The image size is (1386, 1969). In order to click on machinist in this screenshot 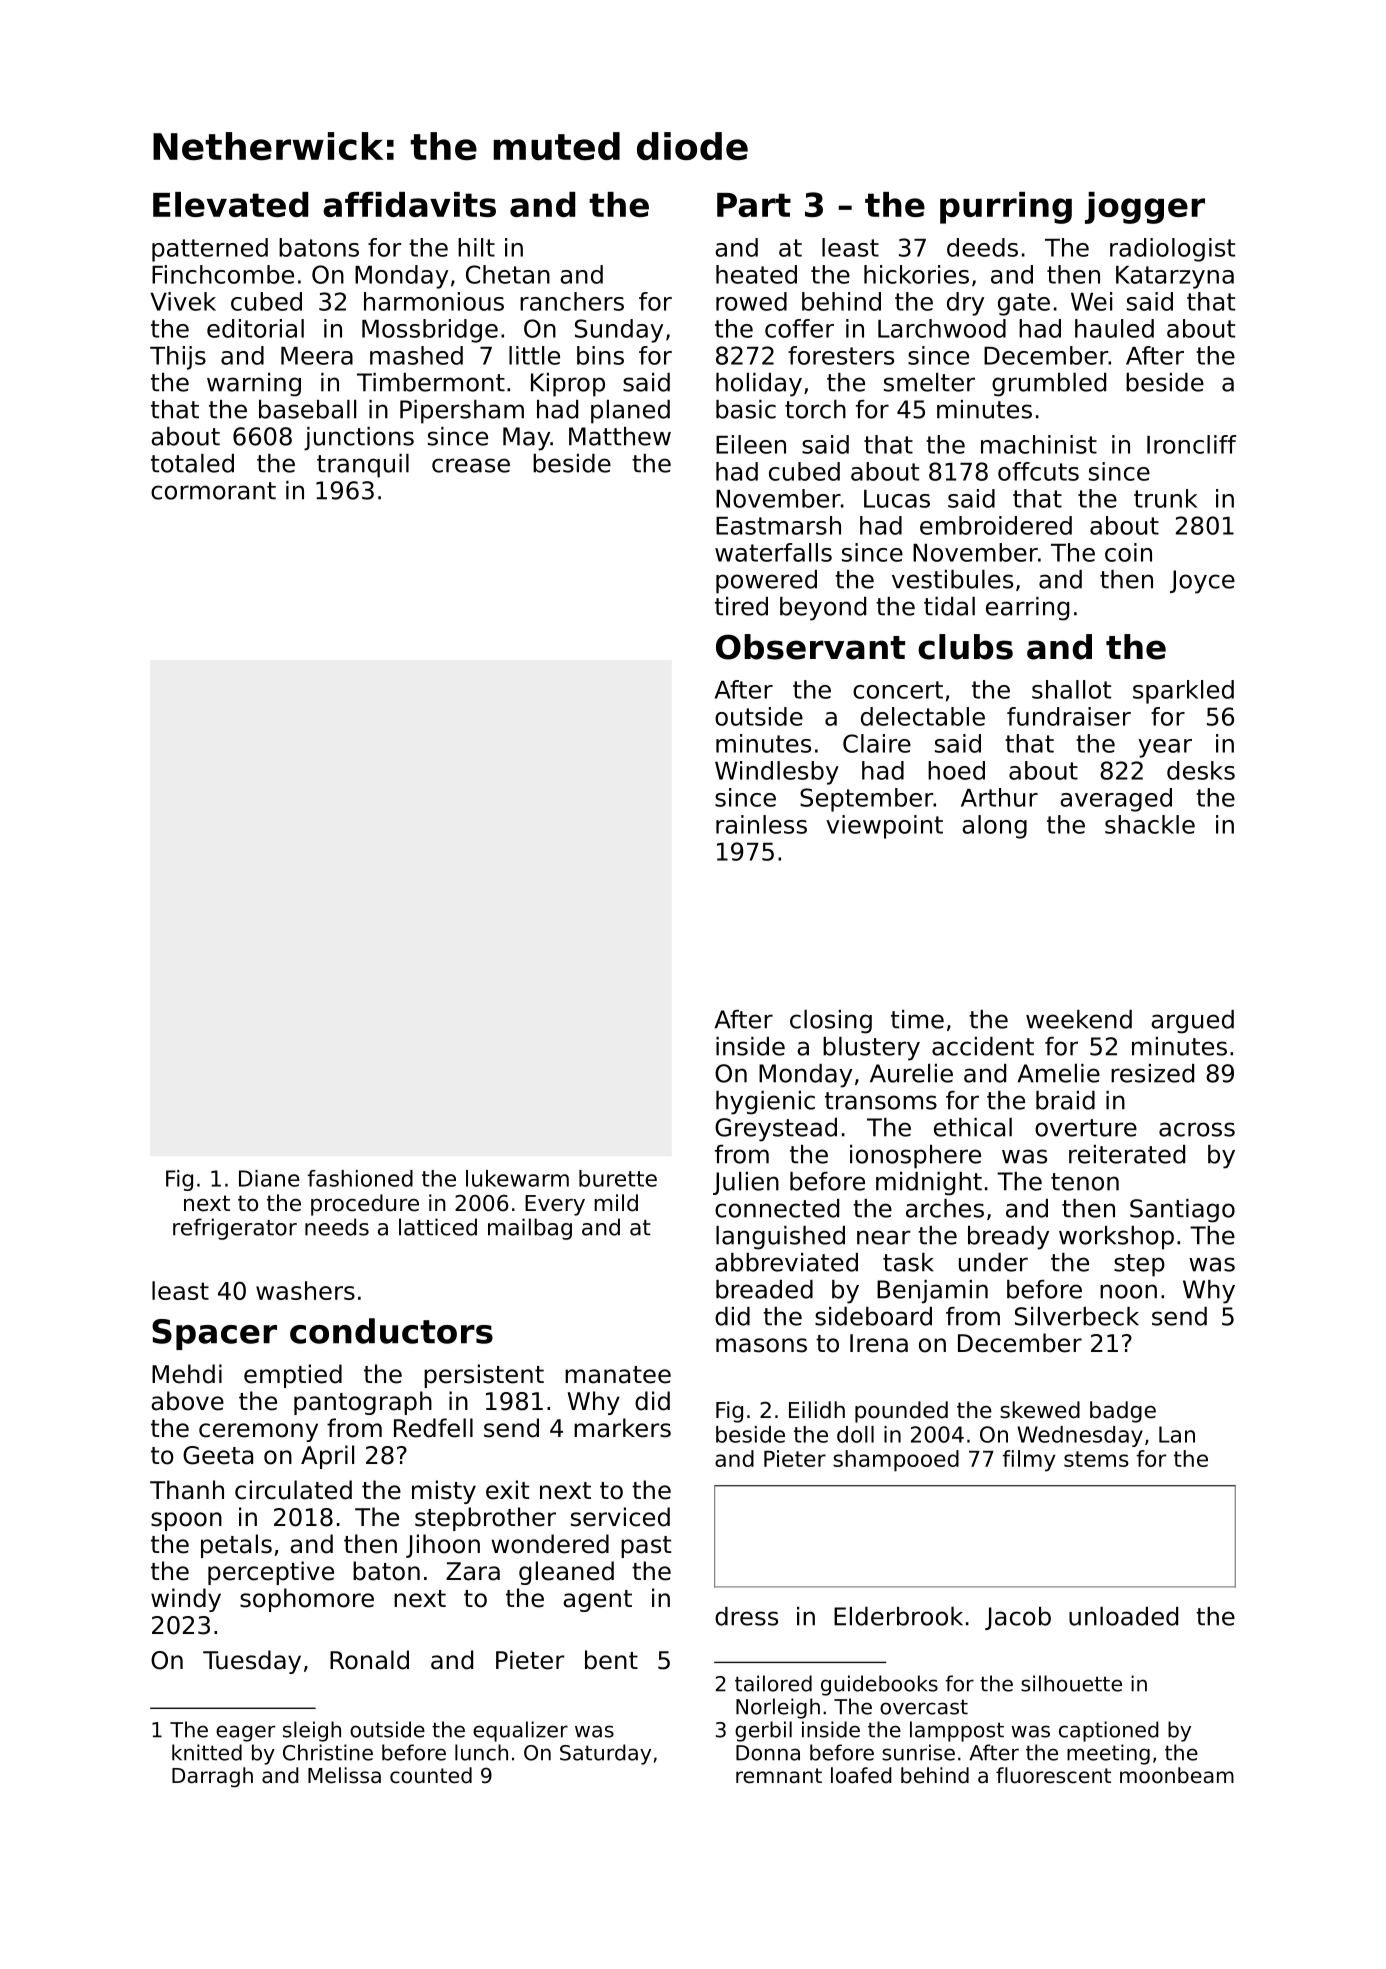, I will do `click(1039, 444)`.
